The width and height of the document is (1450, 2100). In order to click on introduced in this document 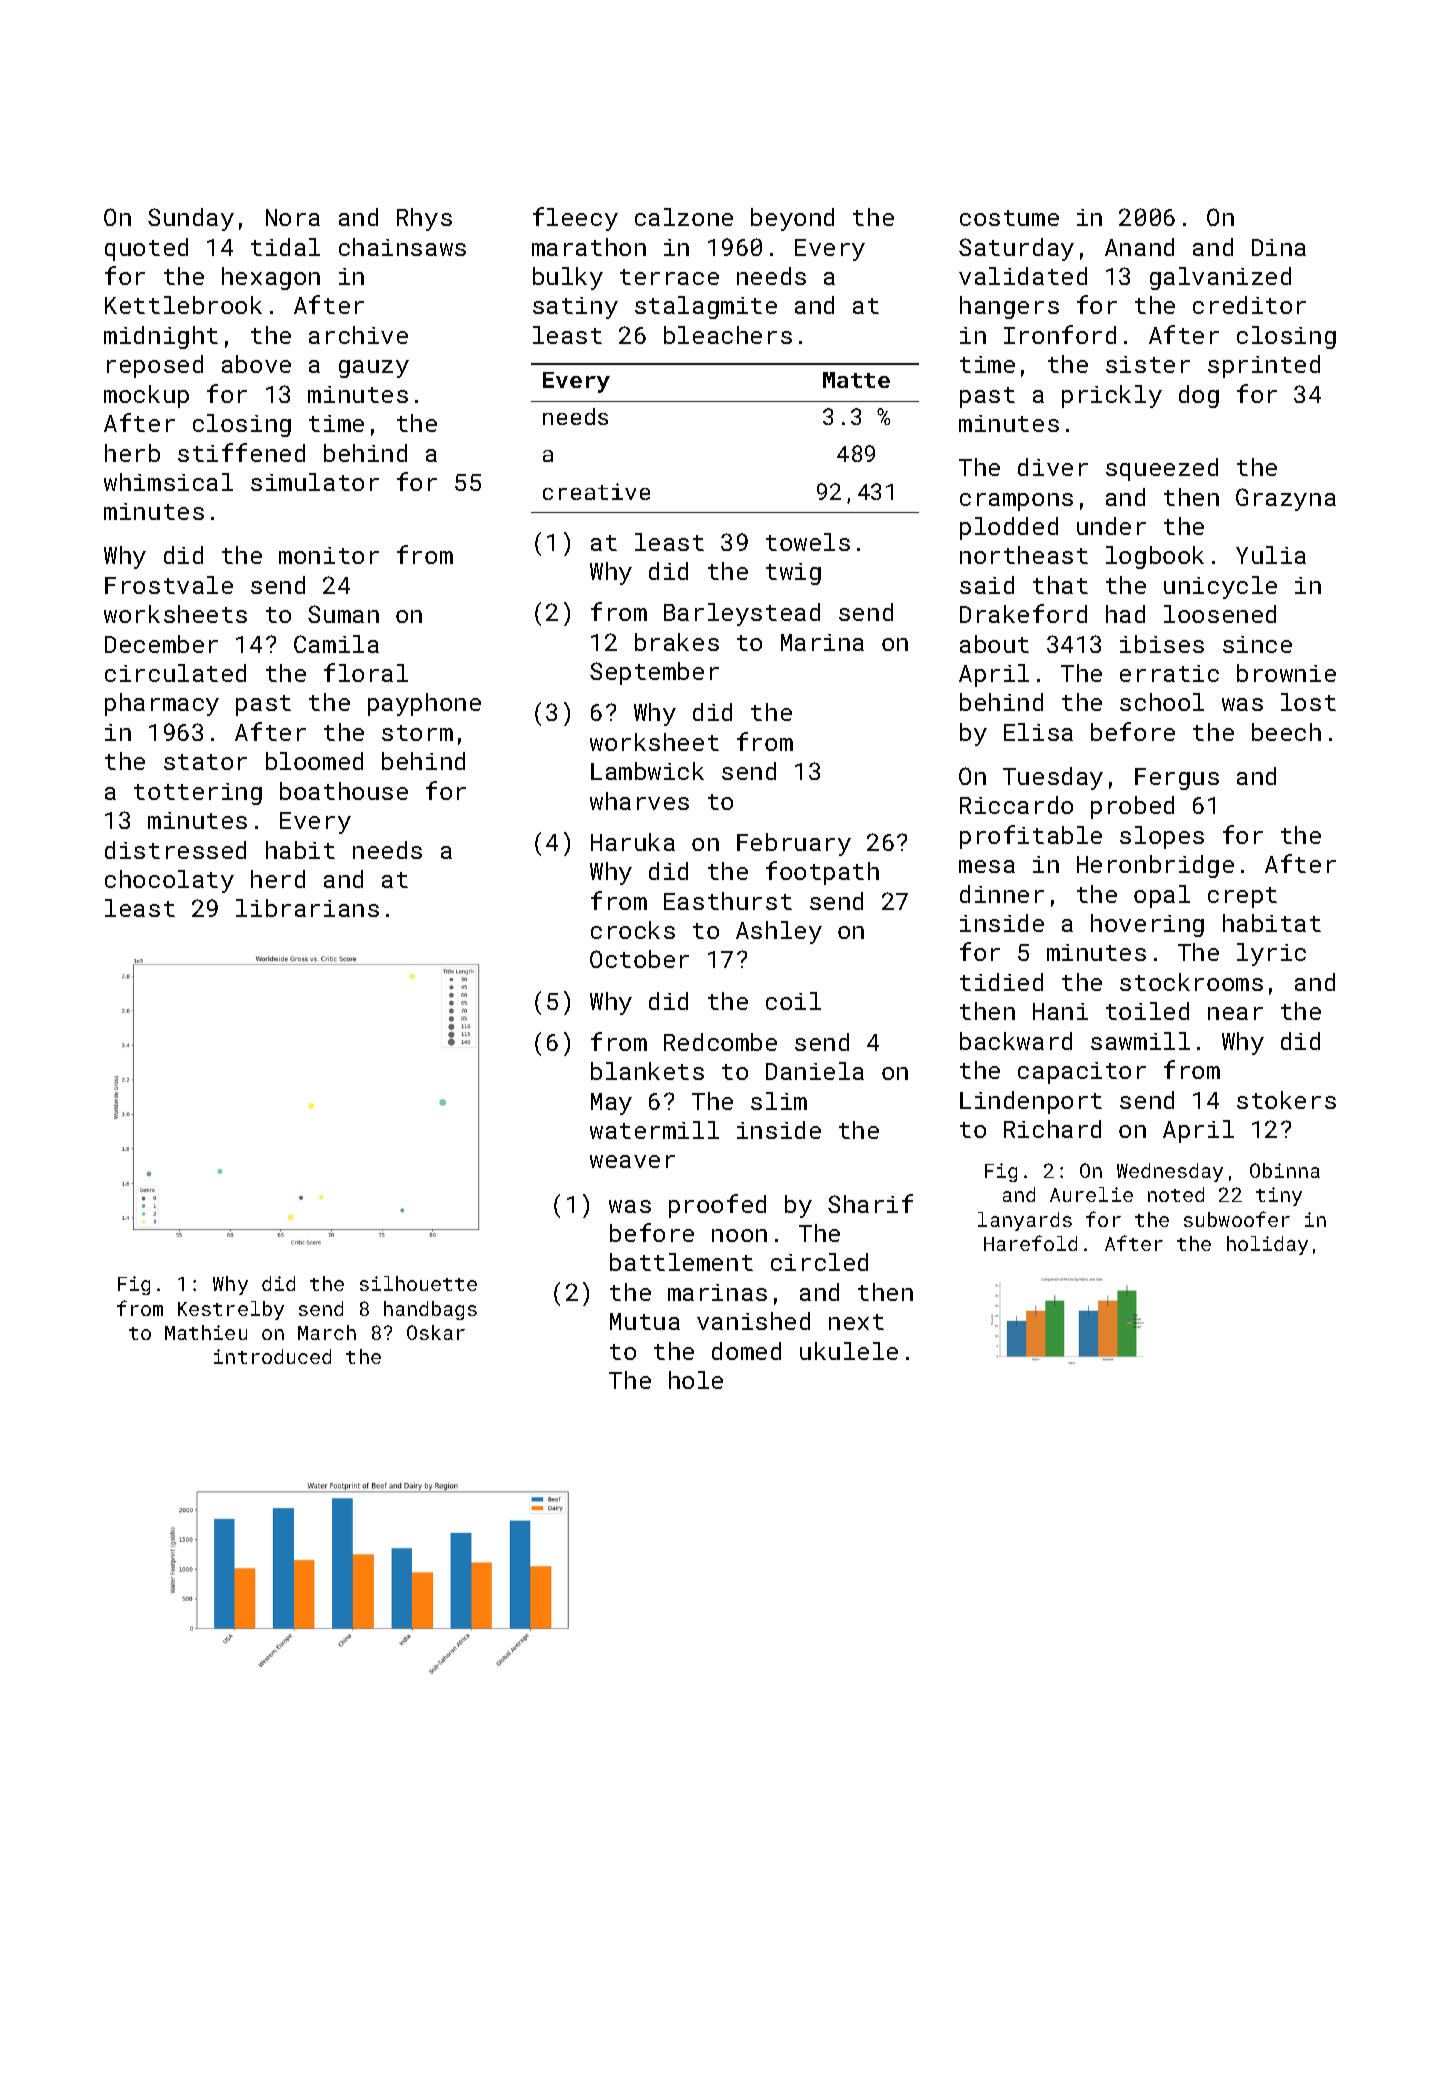, I will do `click(272, 1356)`.
